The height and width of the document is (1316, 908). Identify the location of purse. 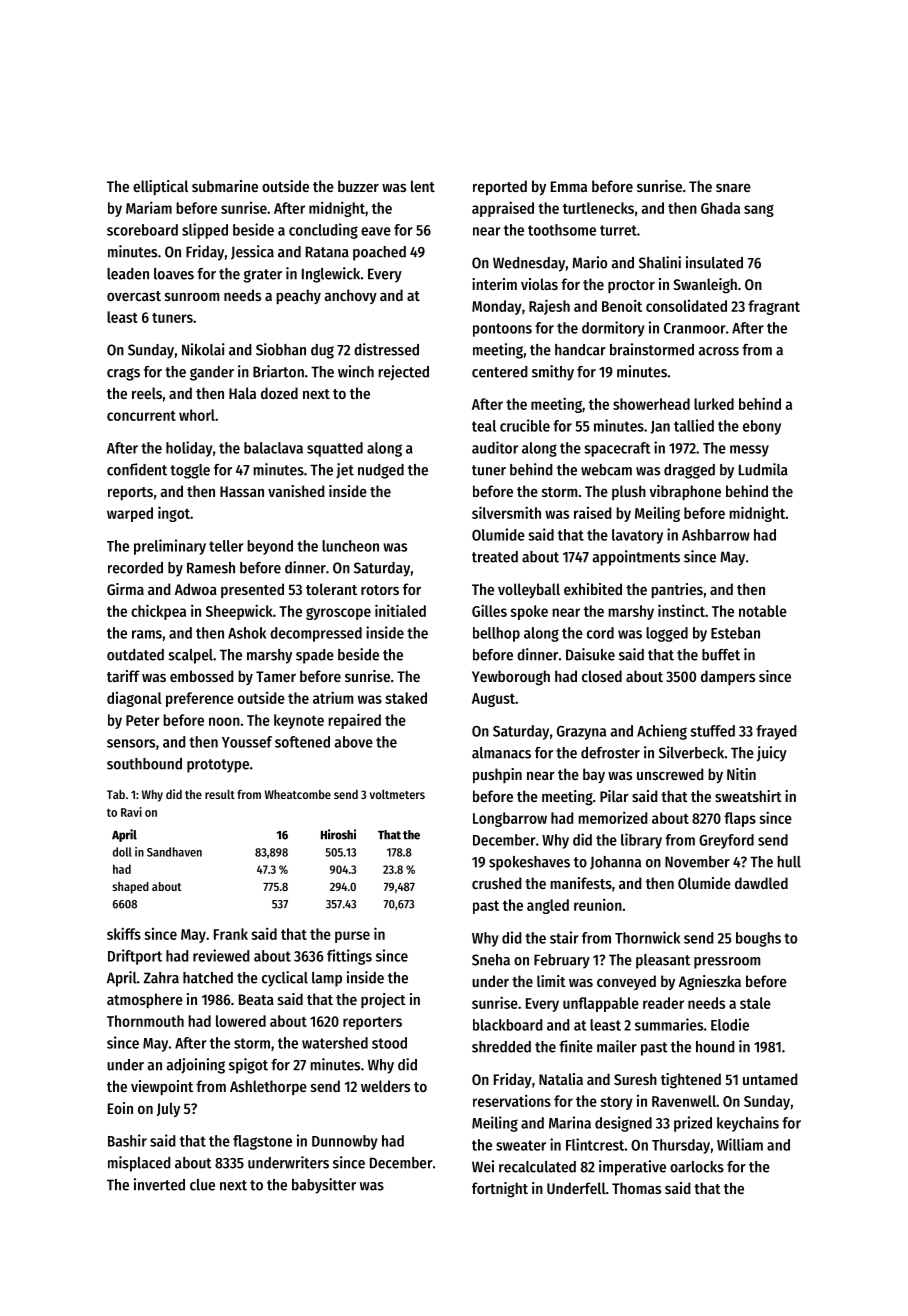
(352, 937).
